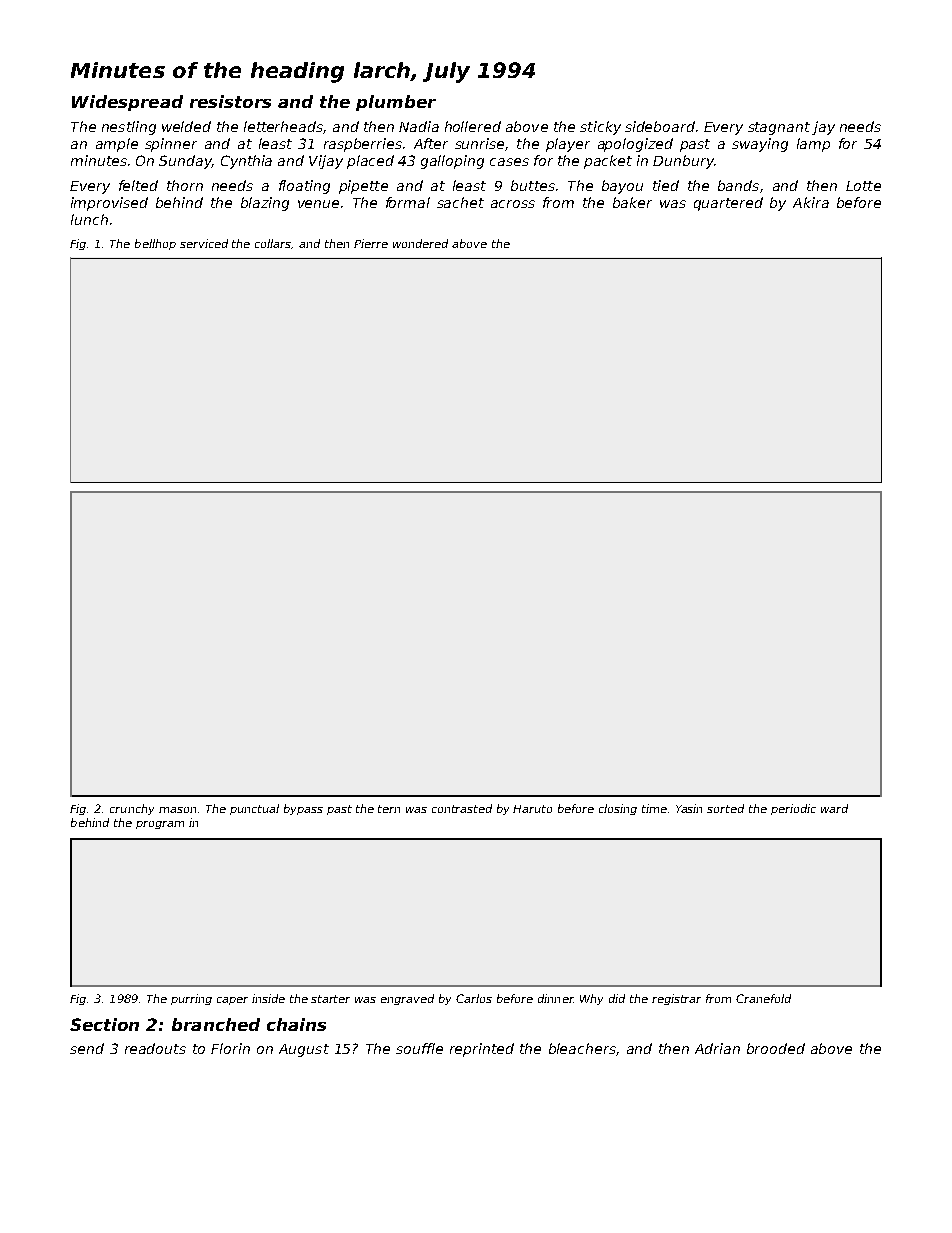 This image has width=952, height=1233. Describe the element at coordinates (779, 128) in the image. I see `stagnant` at that location.
